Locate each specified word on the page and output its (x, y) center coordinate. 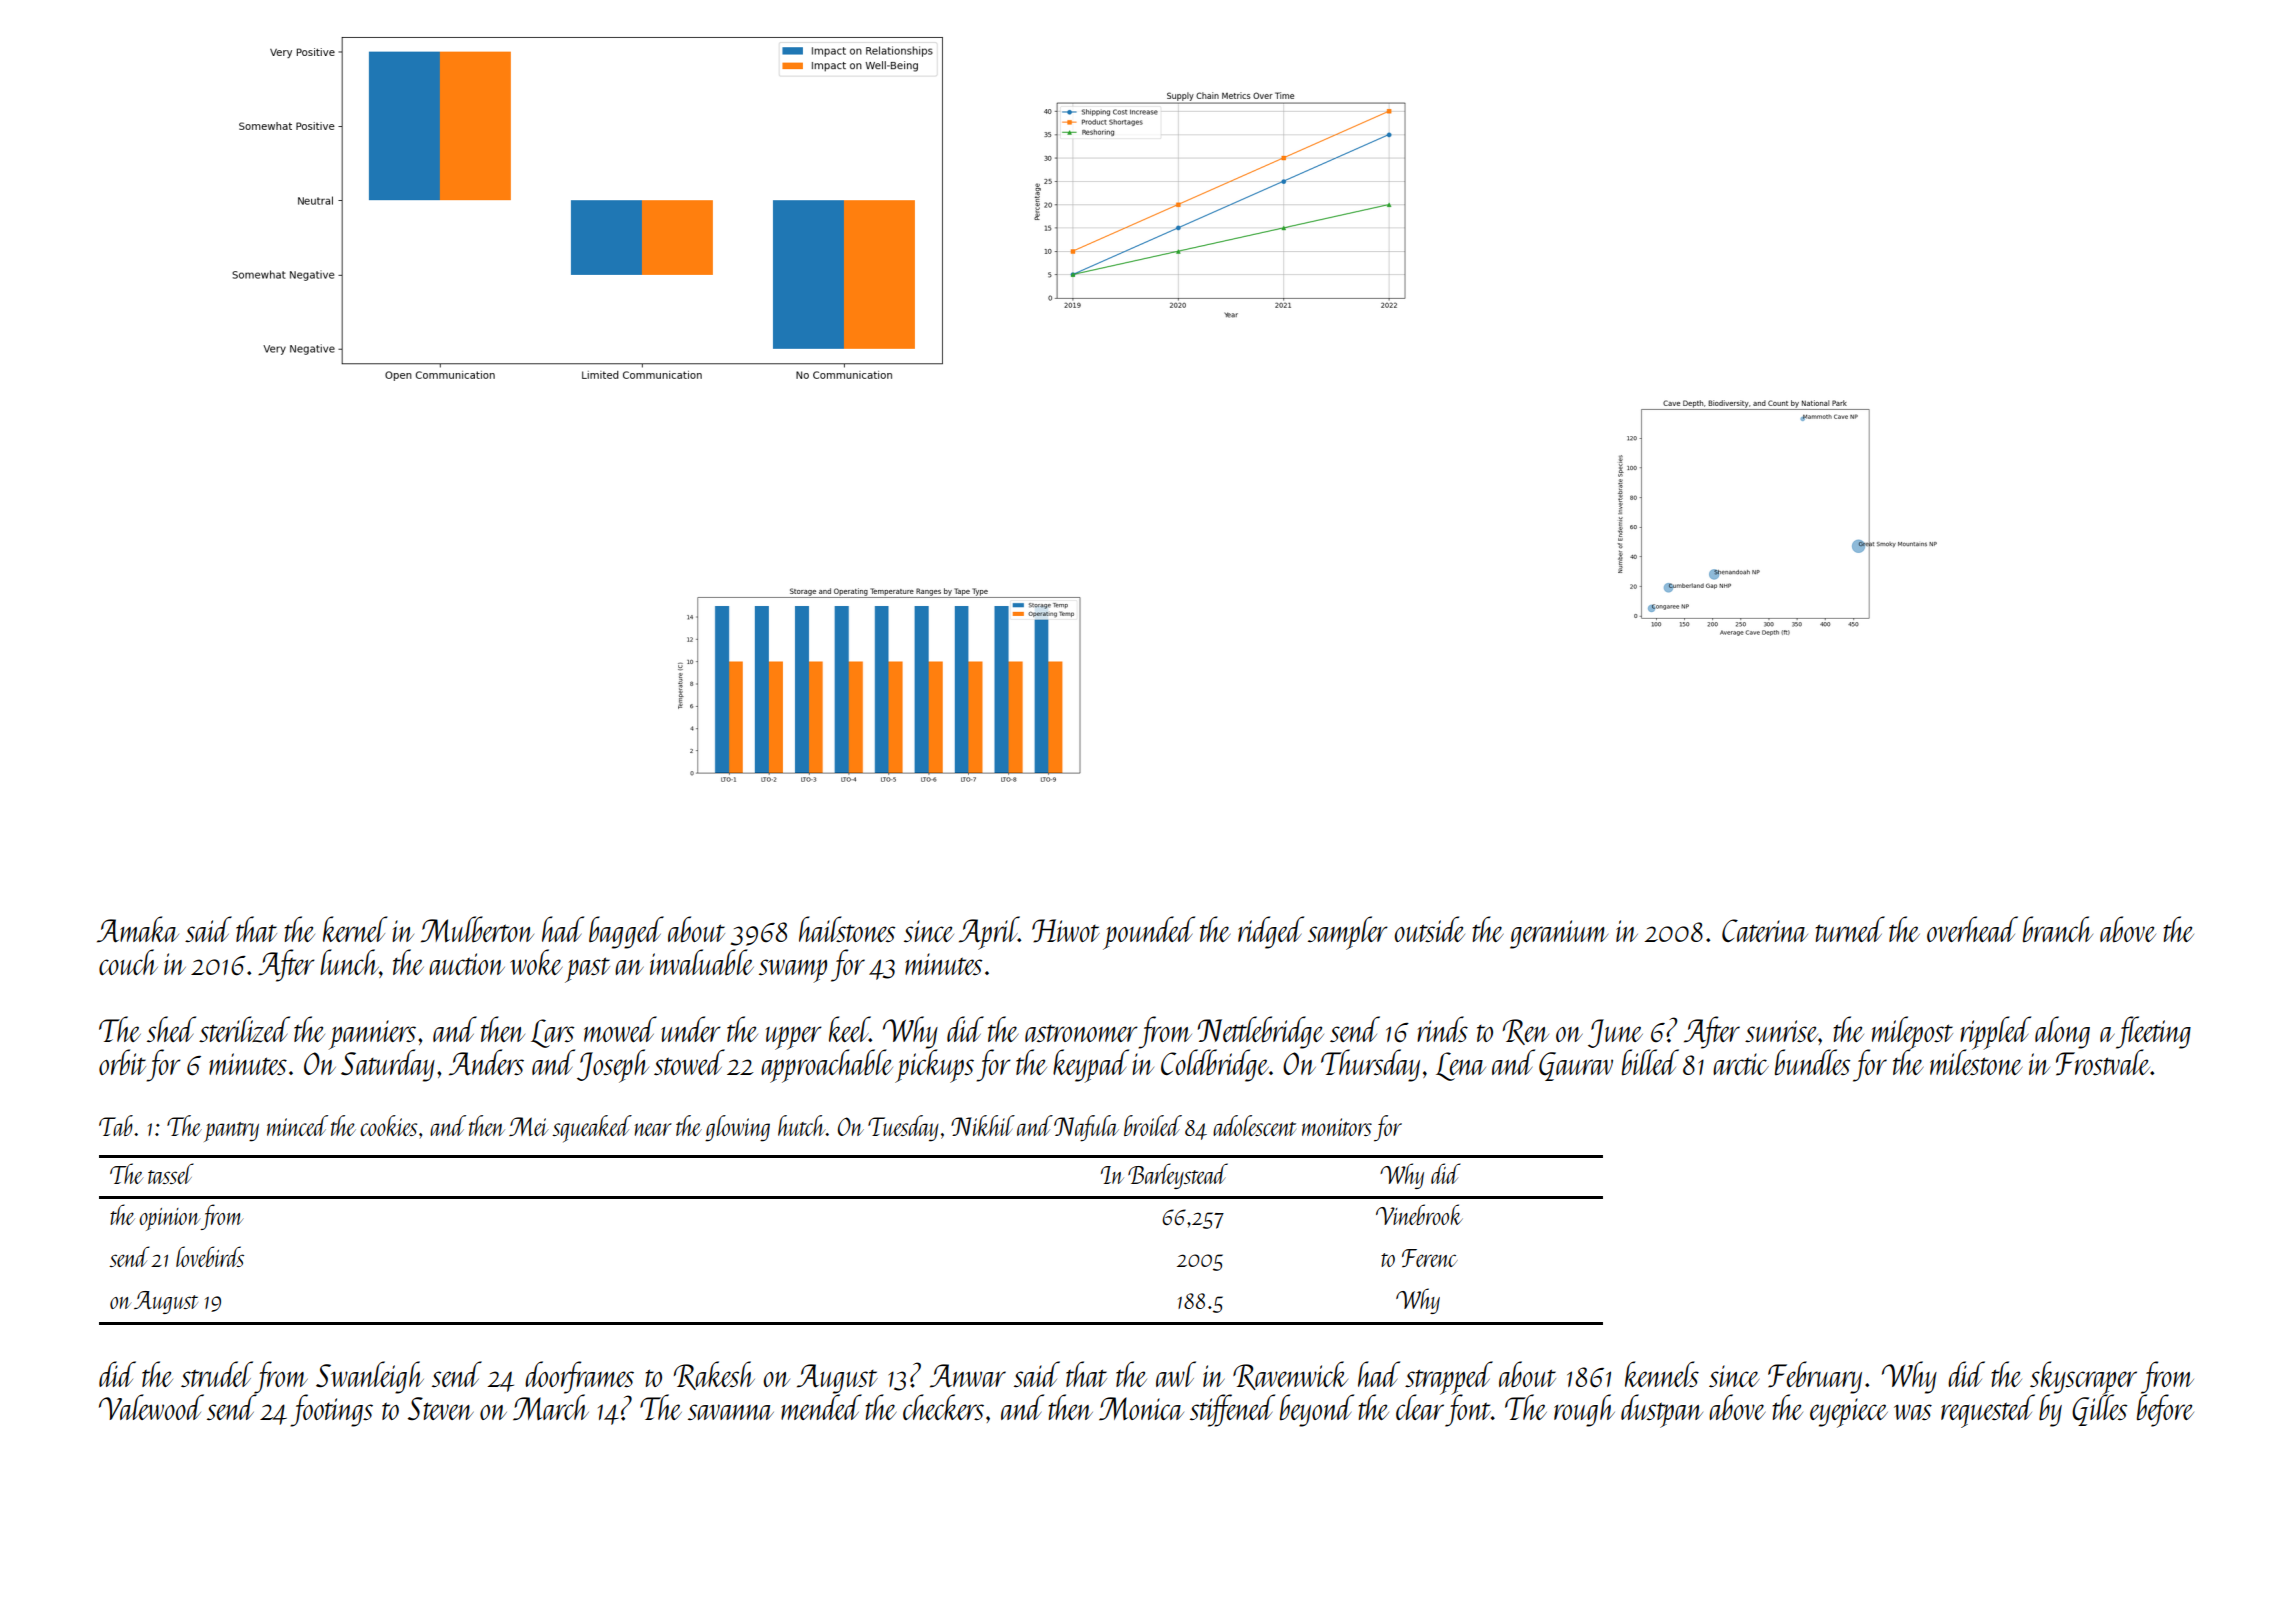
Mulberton (477, 929)
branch (2058, 929)
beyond (1317, 1410)
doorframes (579, 1377)
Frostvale (2103, 1062)
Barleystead (1178, 1176)
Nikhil (983, 1125)
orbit (122, 1062)
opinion (170, 1219)
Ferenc (1430, 1258)
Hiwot (1066, 931)
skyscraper (2083, 1378)
